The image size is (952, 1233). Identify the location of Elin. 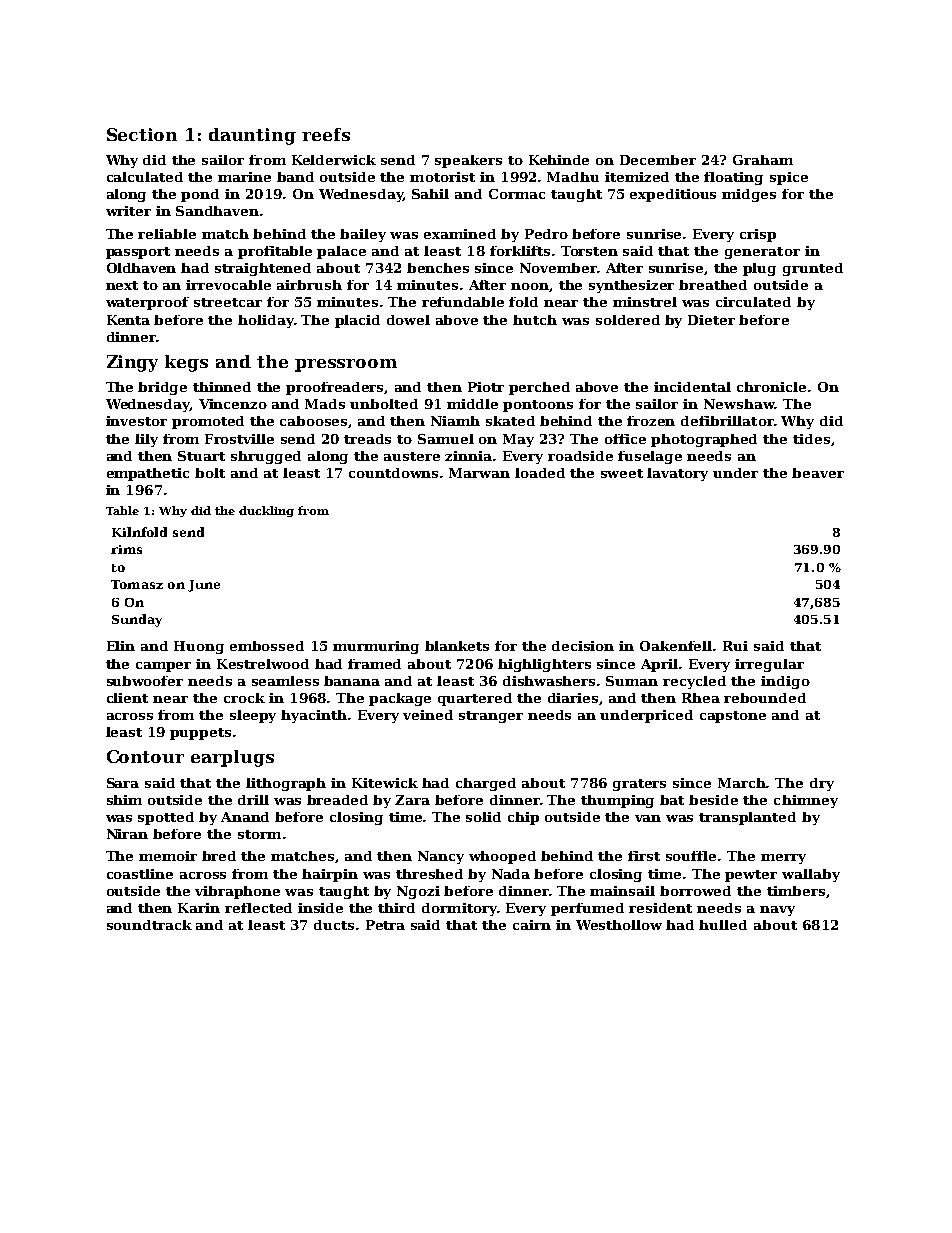
(121, 646).
